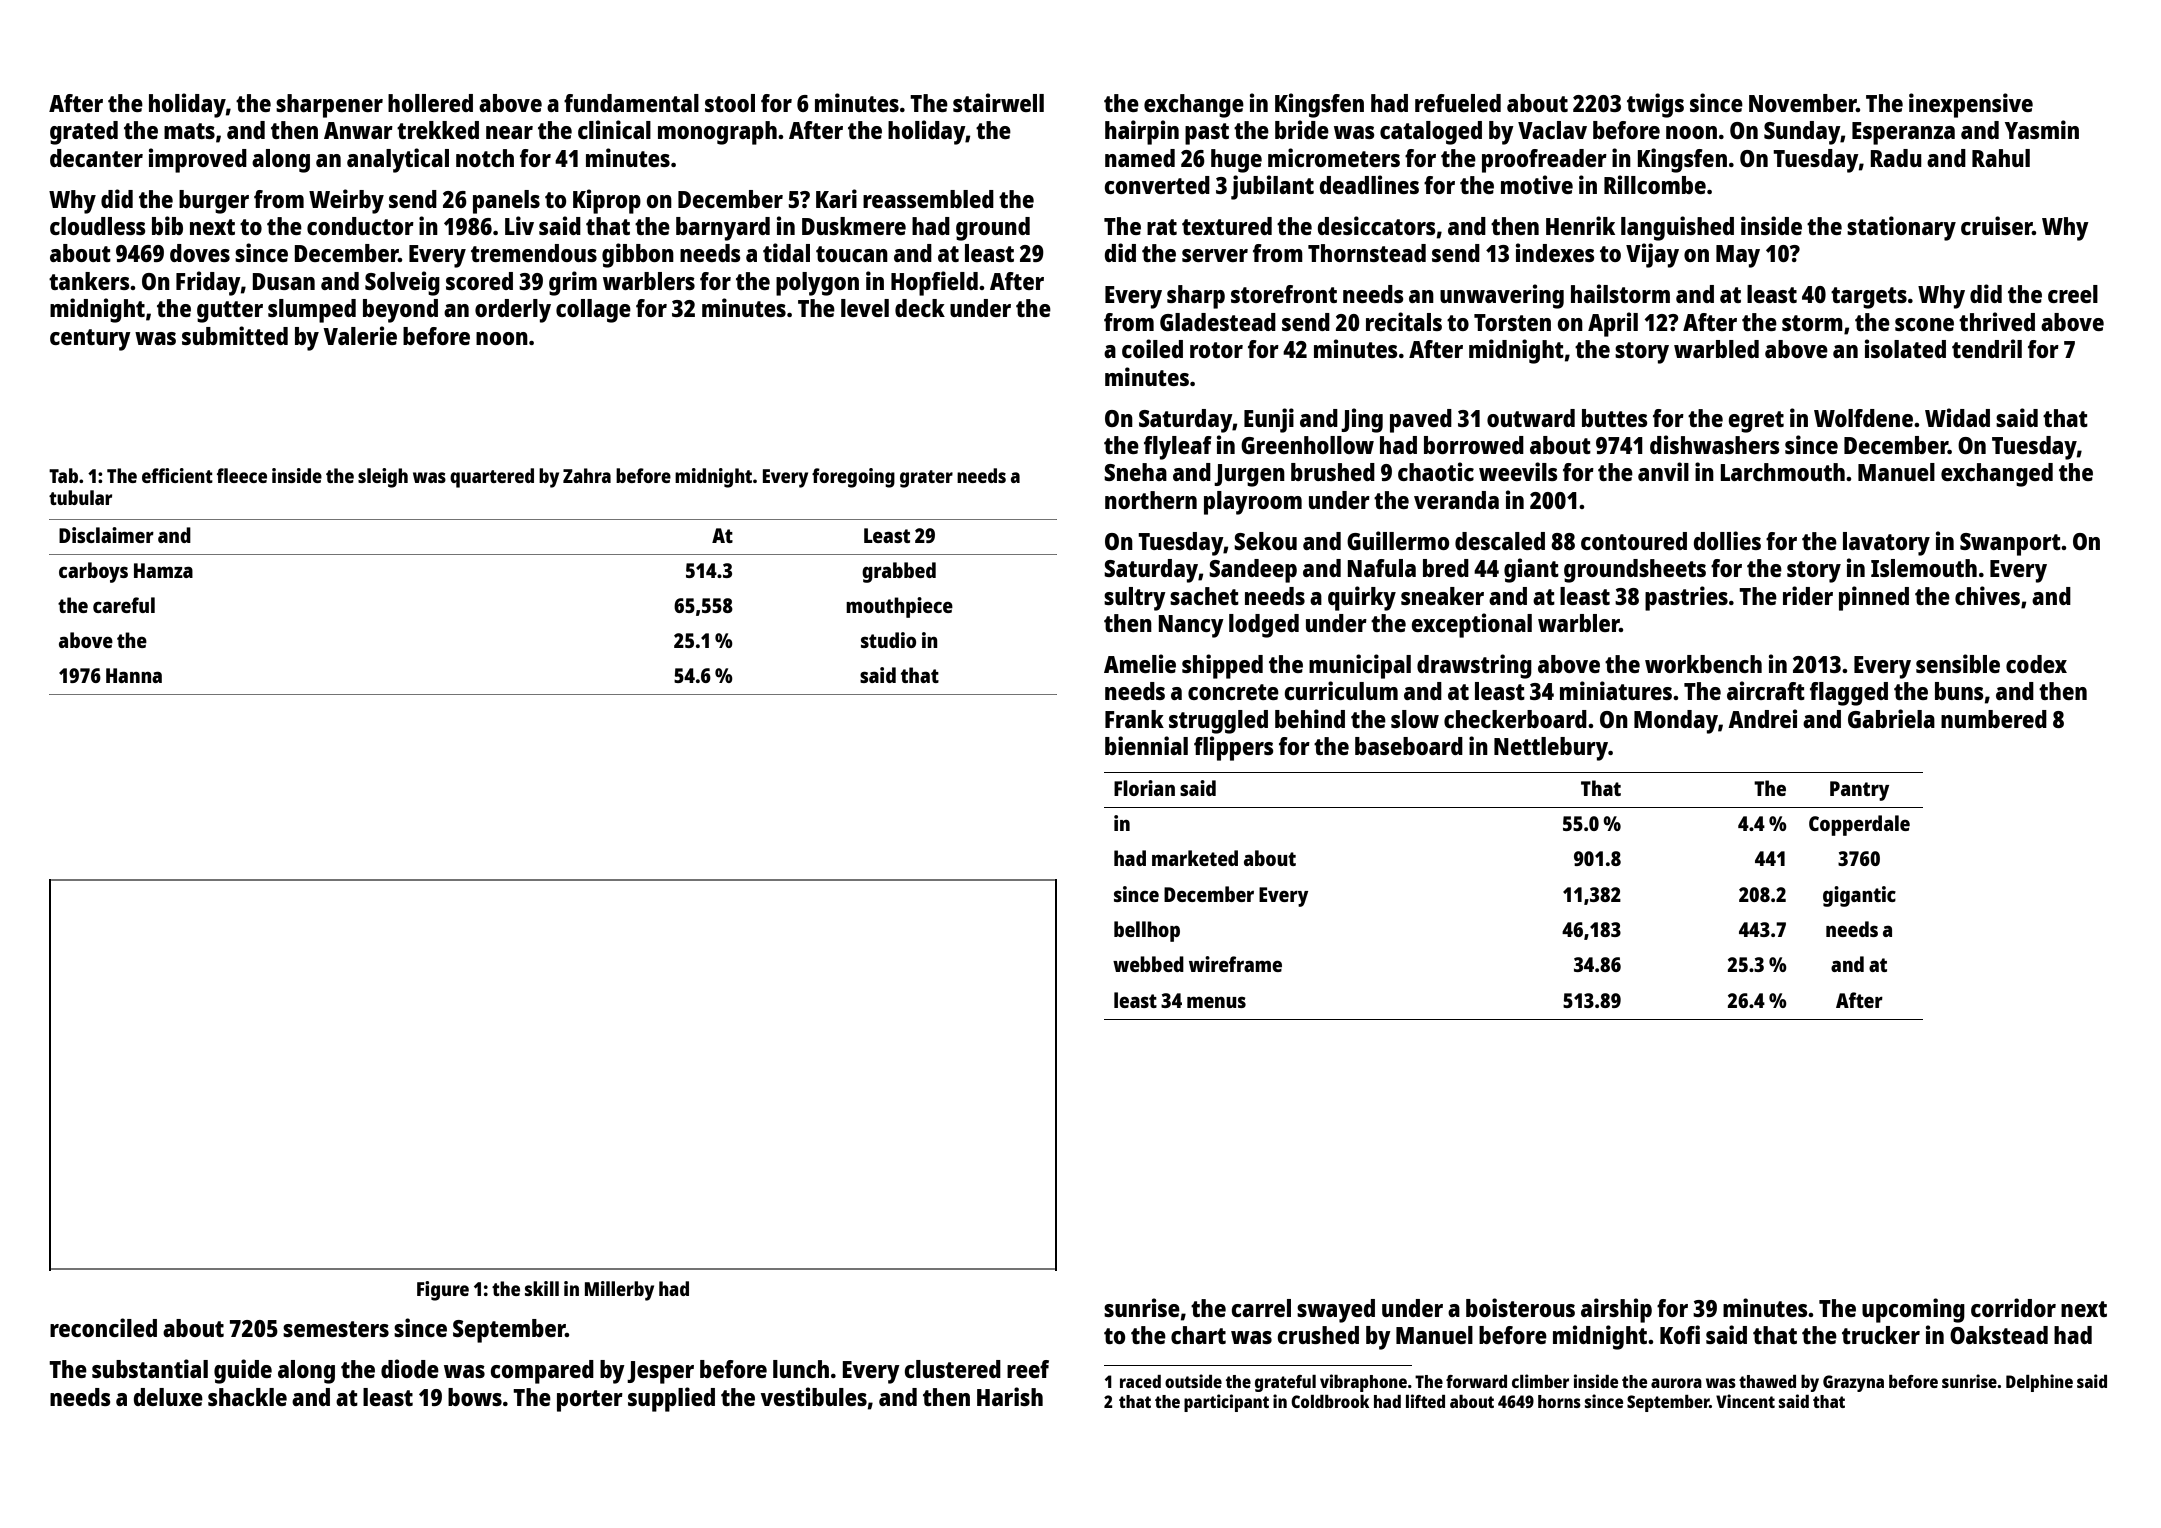  Describe the element at coordinates (1555, 252) in the page. I see `indexes` at that location.
